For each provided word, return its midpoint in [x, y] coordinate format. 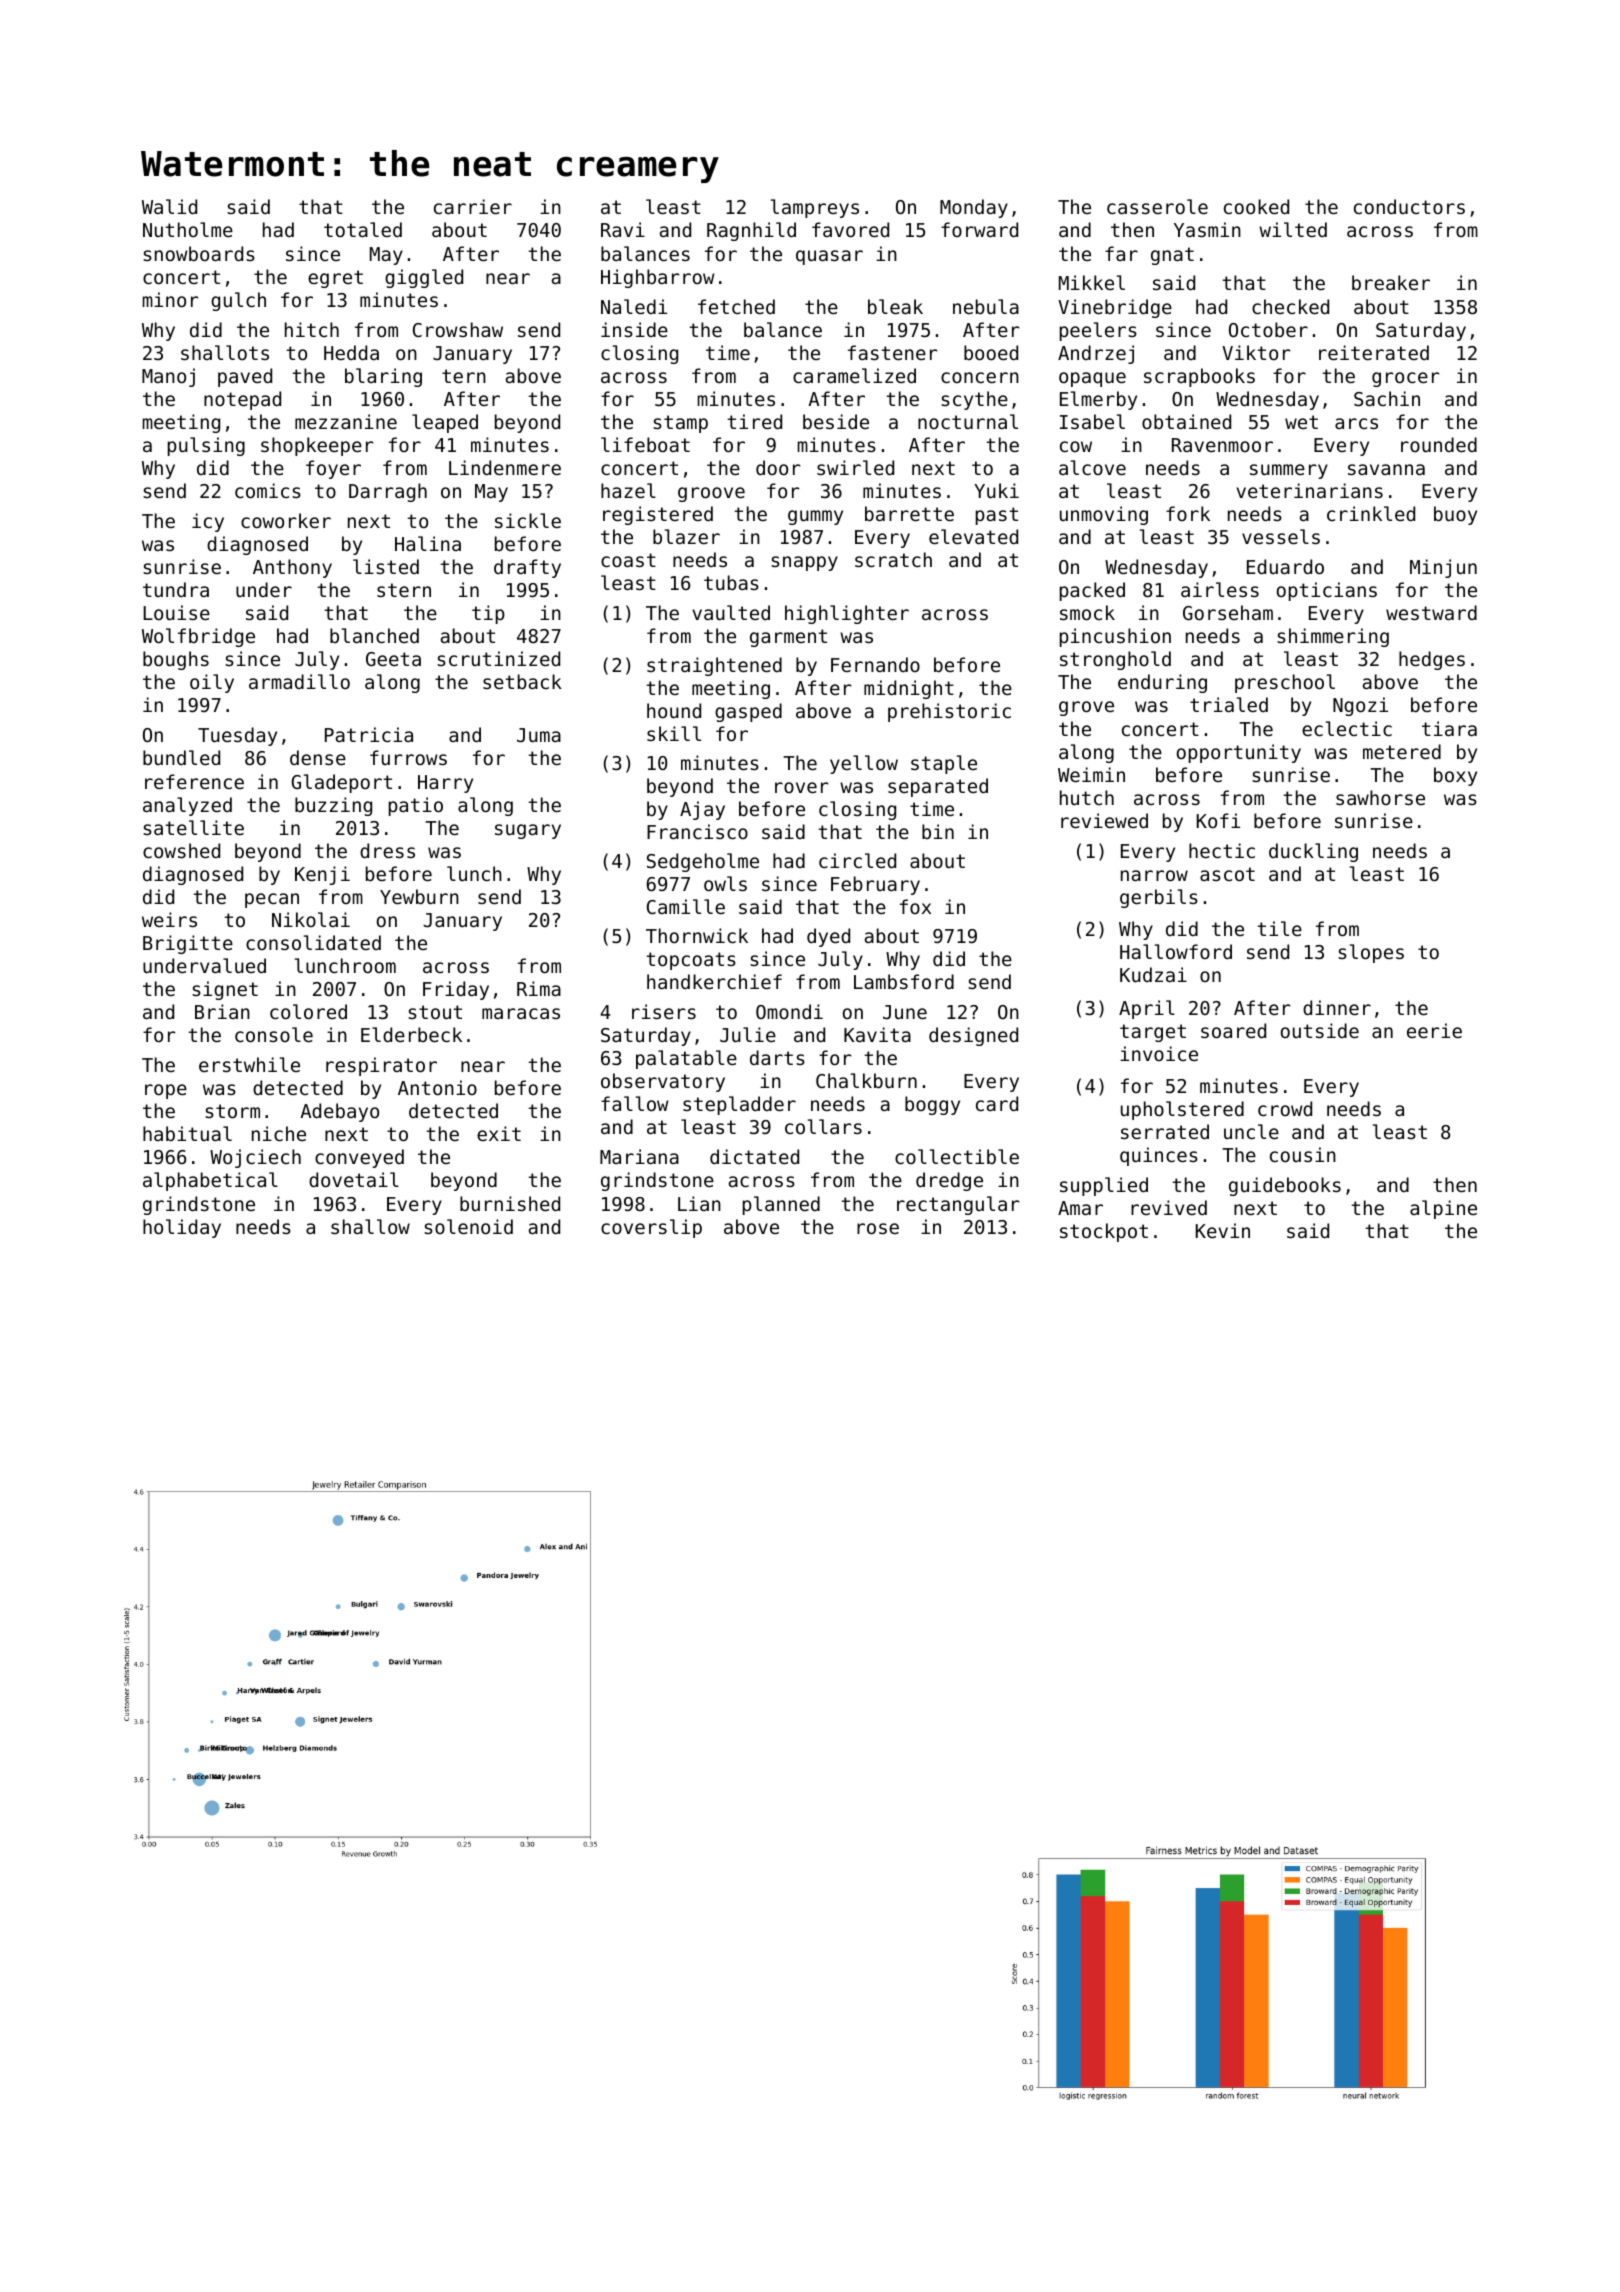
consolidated [313, 942]
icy [208, 522]
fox [915, 906]
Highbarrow [658, 278]
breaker [1391, 282]
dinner [1337, 1007]
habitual [187, 1133]
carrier [473, 206]
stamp [680, 424]
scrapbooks [1199, 377]
